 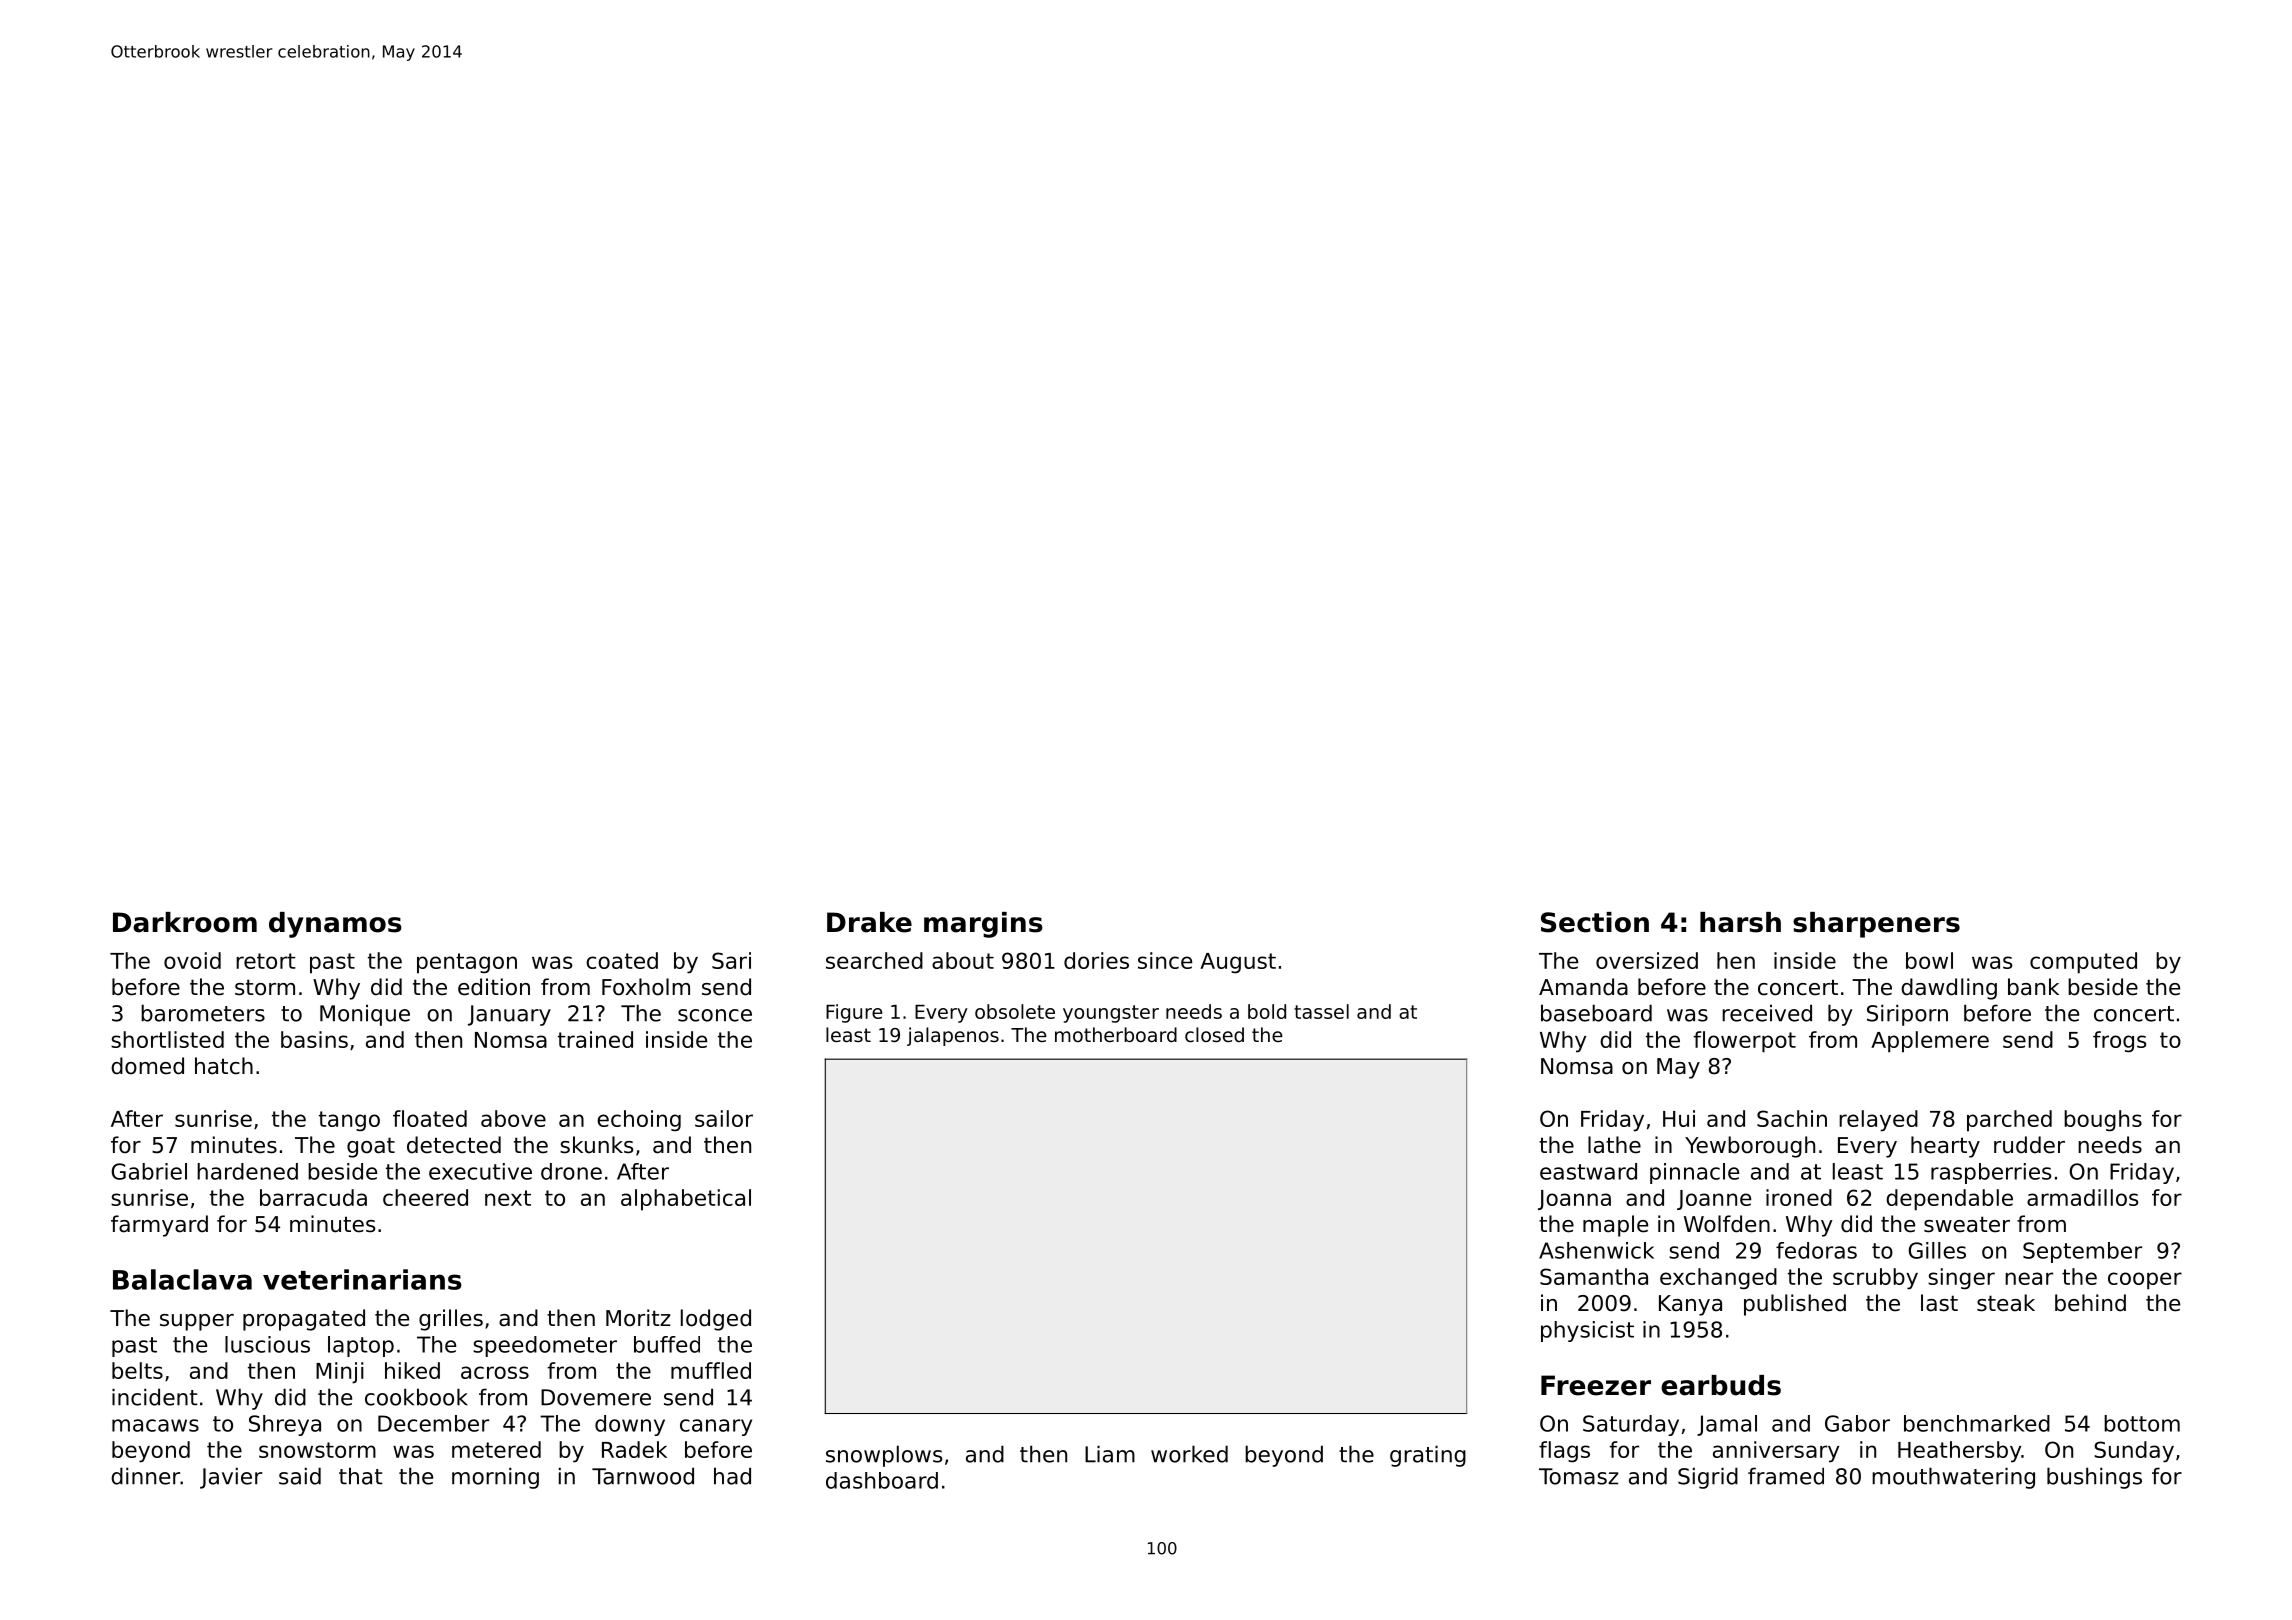 I want to click on December, so click(x=433, y=1423).
